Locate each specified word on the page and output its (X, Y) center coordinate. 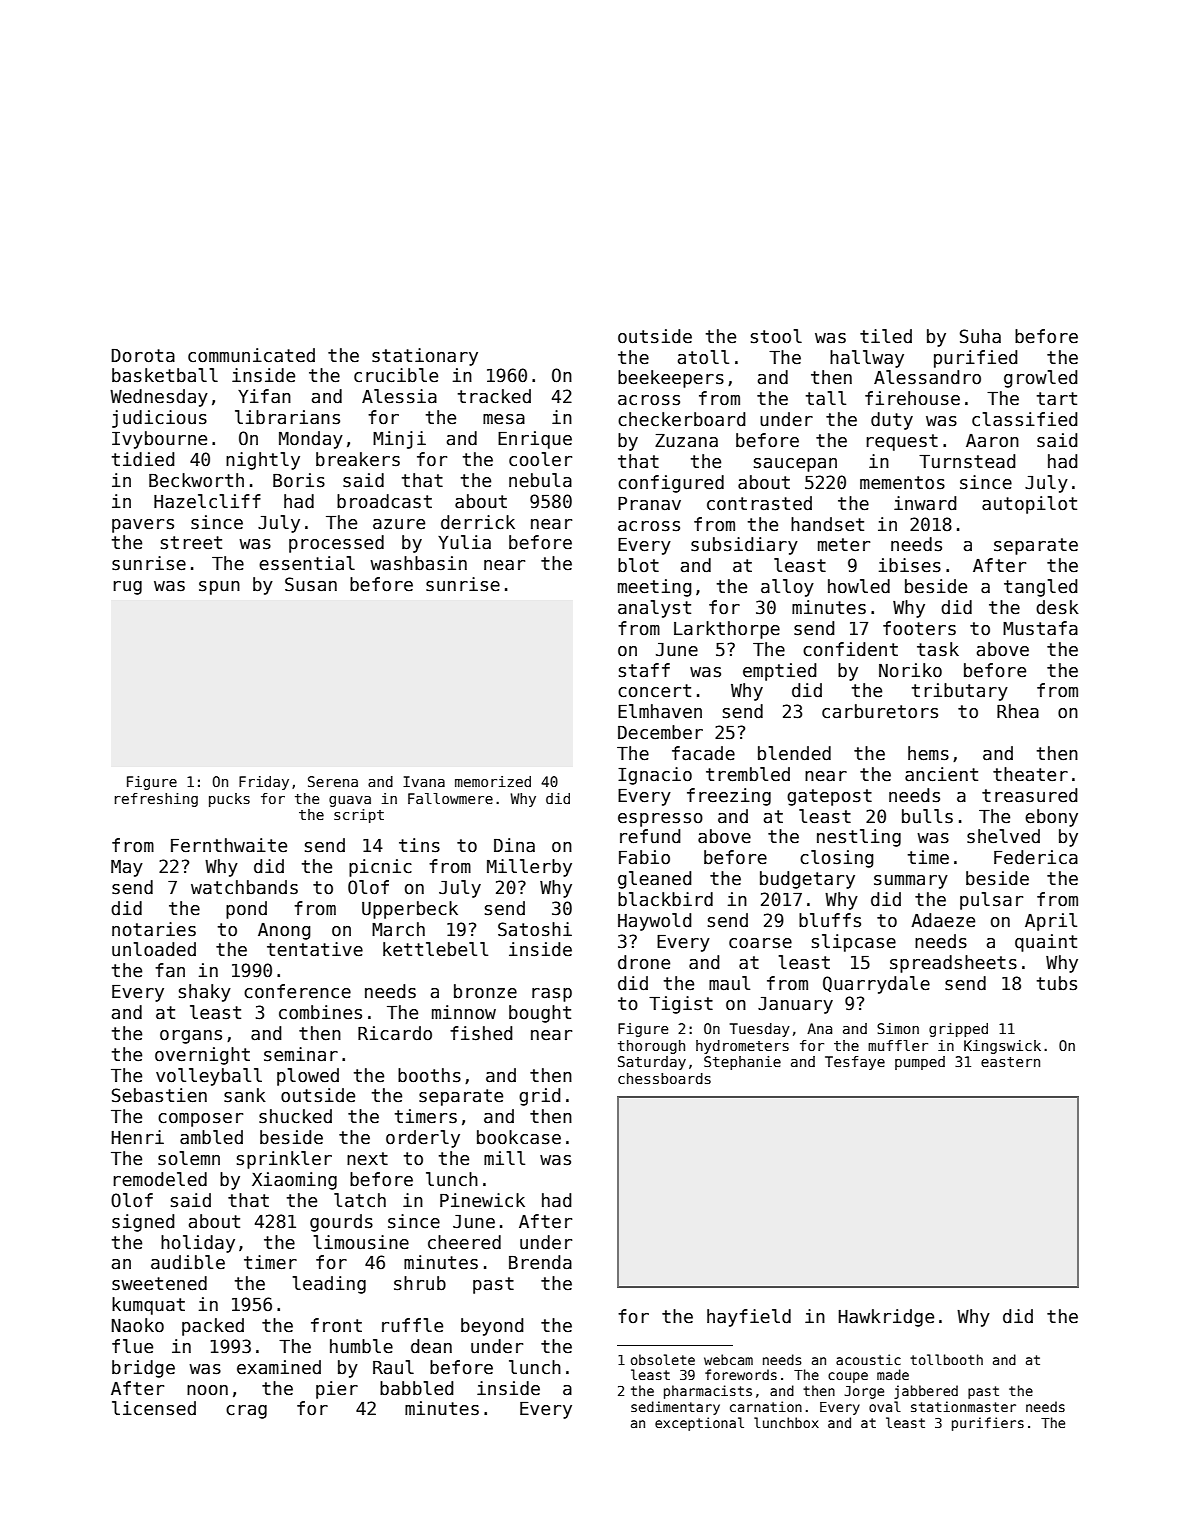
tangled (1041, 588)
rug (127, 588)
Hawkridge (886, 1318)
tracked (494, 396)
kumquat (148, 1306)
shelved (1003, 836)
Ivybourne (159, 440)
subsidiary (744, 546)
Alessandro (927, 377)
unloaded (154, 949)
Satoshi (535, 929)
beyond (492, 1327)
